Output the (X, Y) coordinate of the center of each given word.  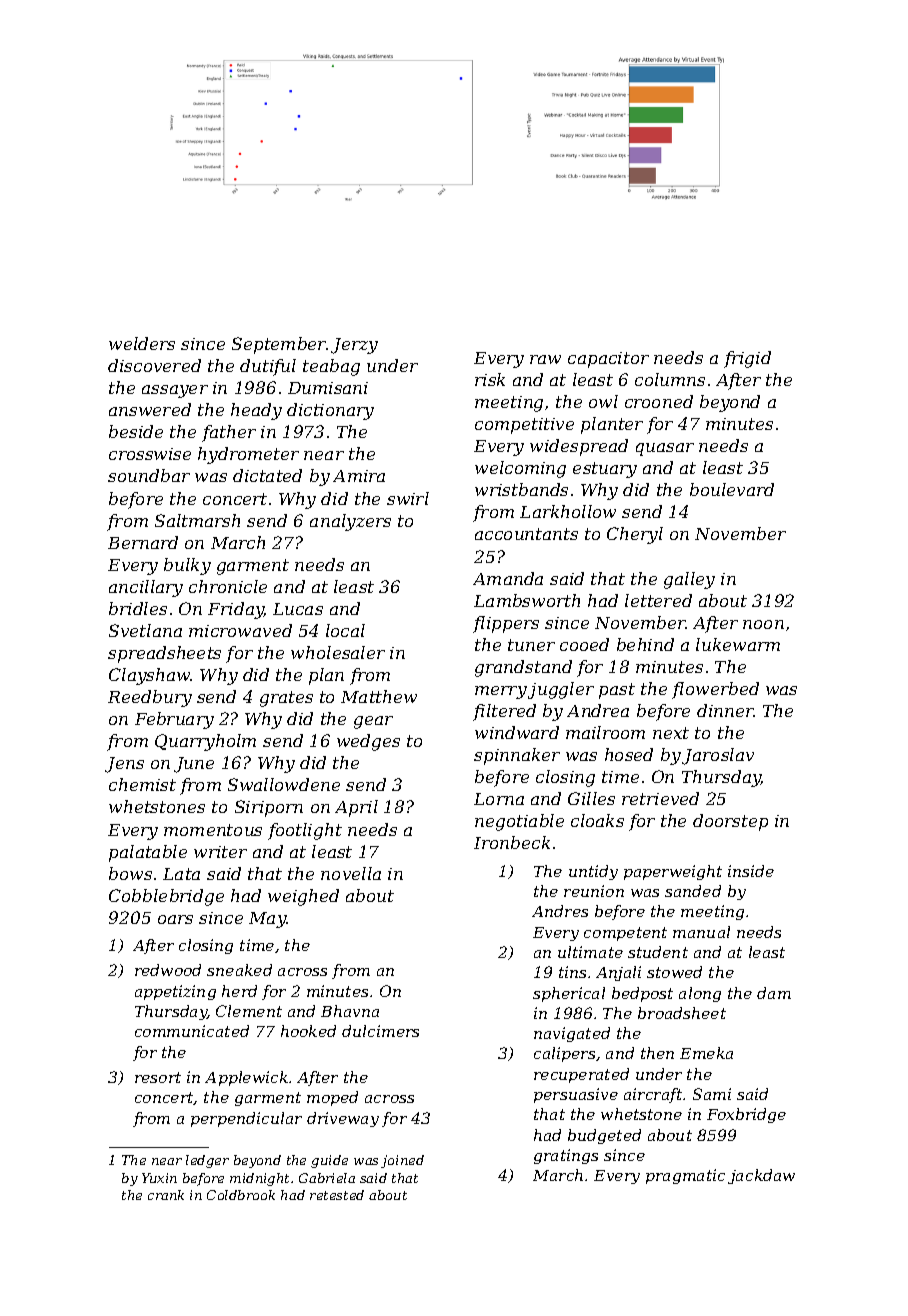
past (617, 691)
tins (572, 972)
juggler (561, 690)
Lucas (298, 609)
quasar (665, 449)
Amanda (508, 578)
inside (751, 871)
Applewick (246, 1078)
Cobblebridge (166, 897)
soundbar (149, 475)
